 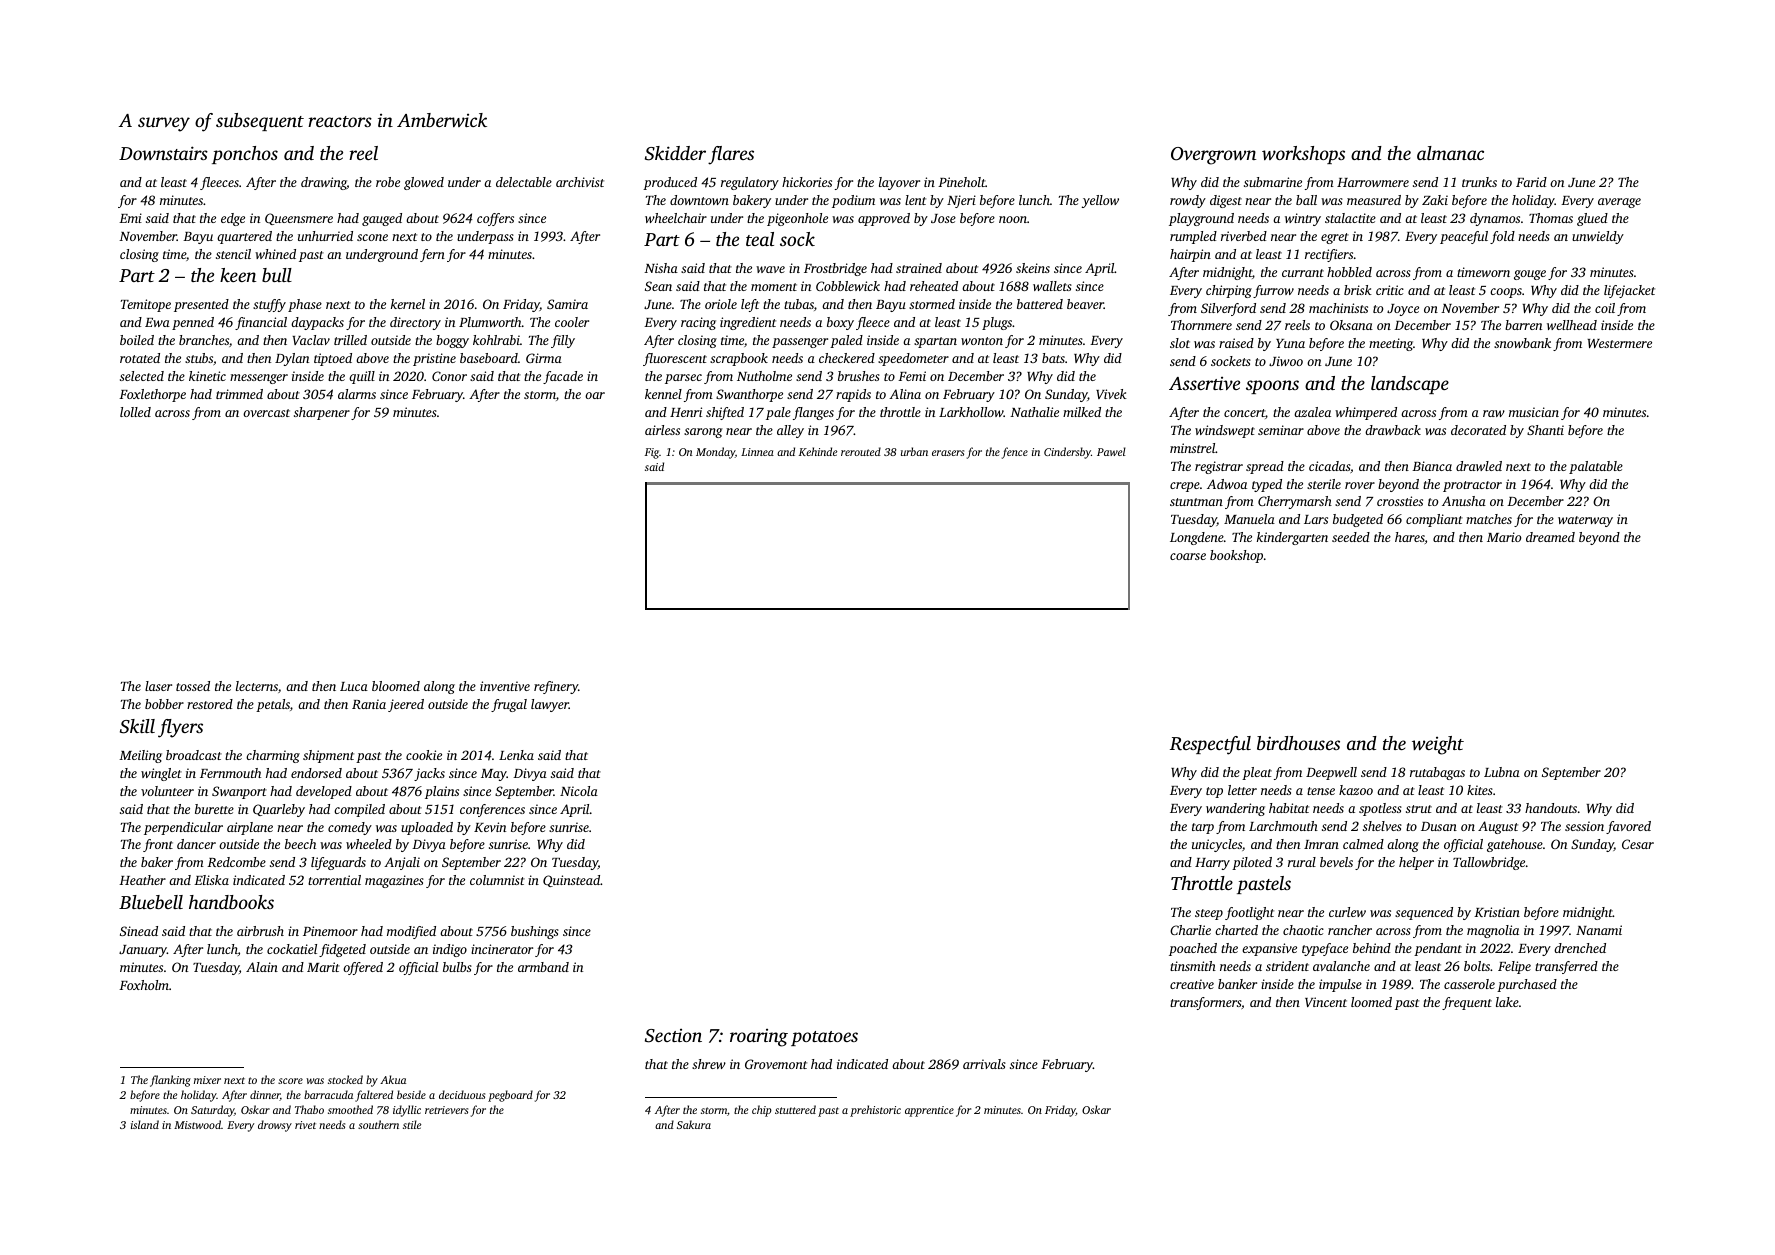 I want to click on ponchos, so click(x=245, y=155).
